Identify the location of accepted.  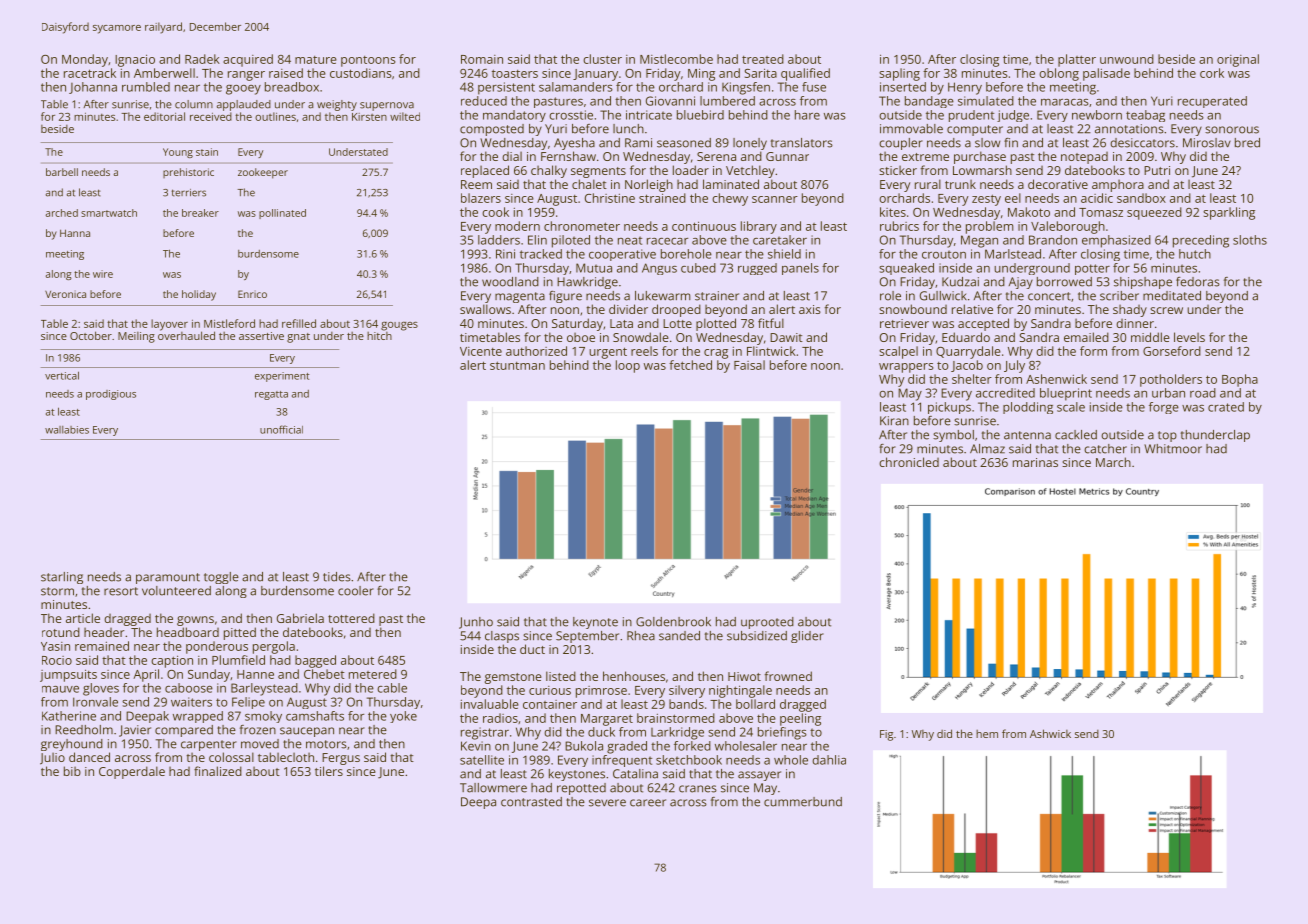
(983, 324).
